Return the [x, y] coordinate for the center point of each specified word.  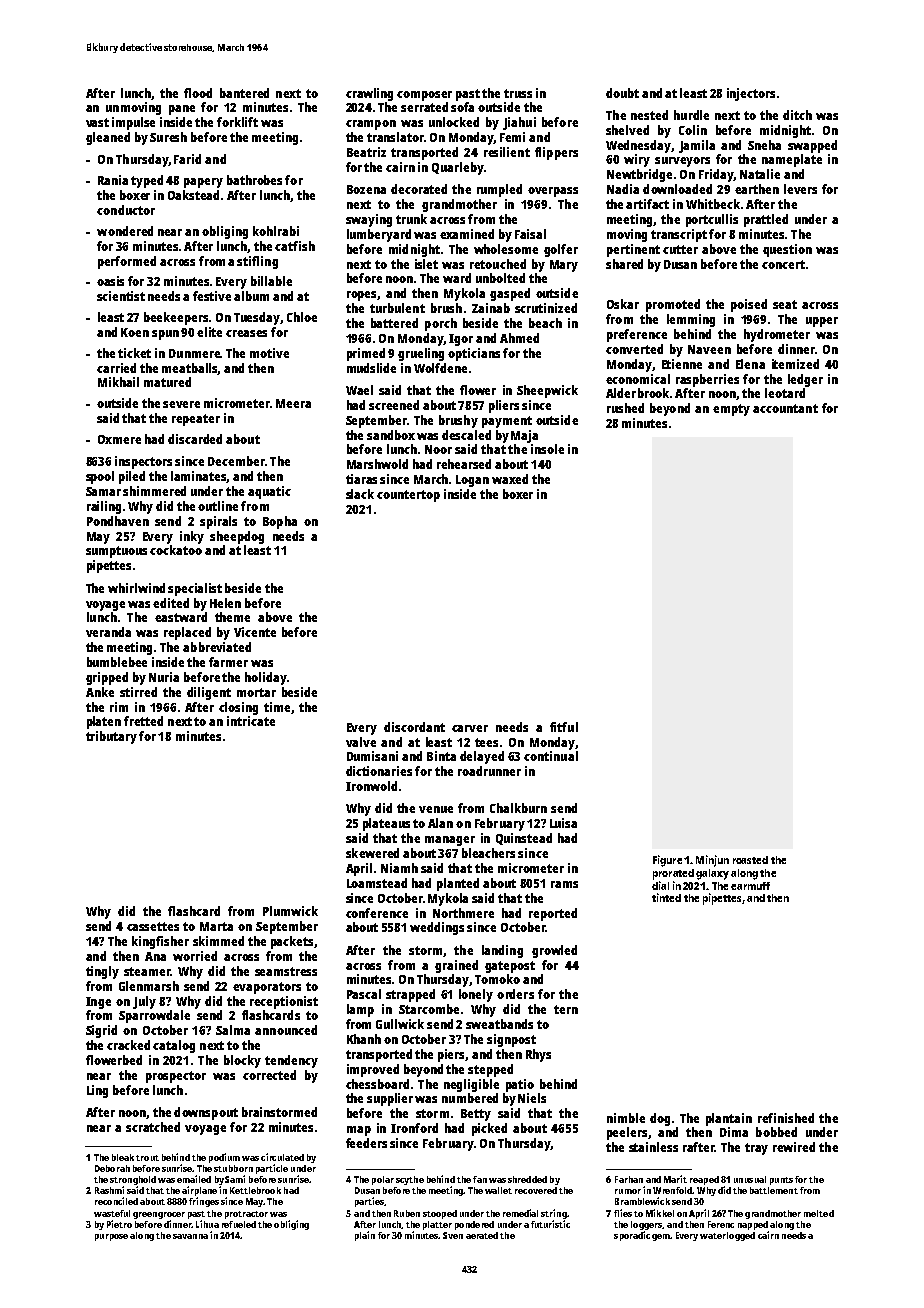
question [787, 250]
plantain [729, 1119]
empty [731, 410]
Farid [187, 159]
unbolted [500, 278]
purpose [111, 1237]
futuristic [550, 1224]
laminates [199, 477]
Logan [472, 481]
